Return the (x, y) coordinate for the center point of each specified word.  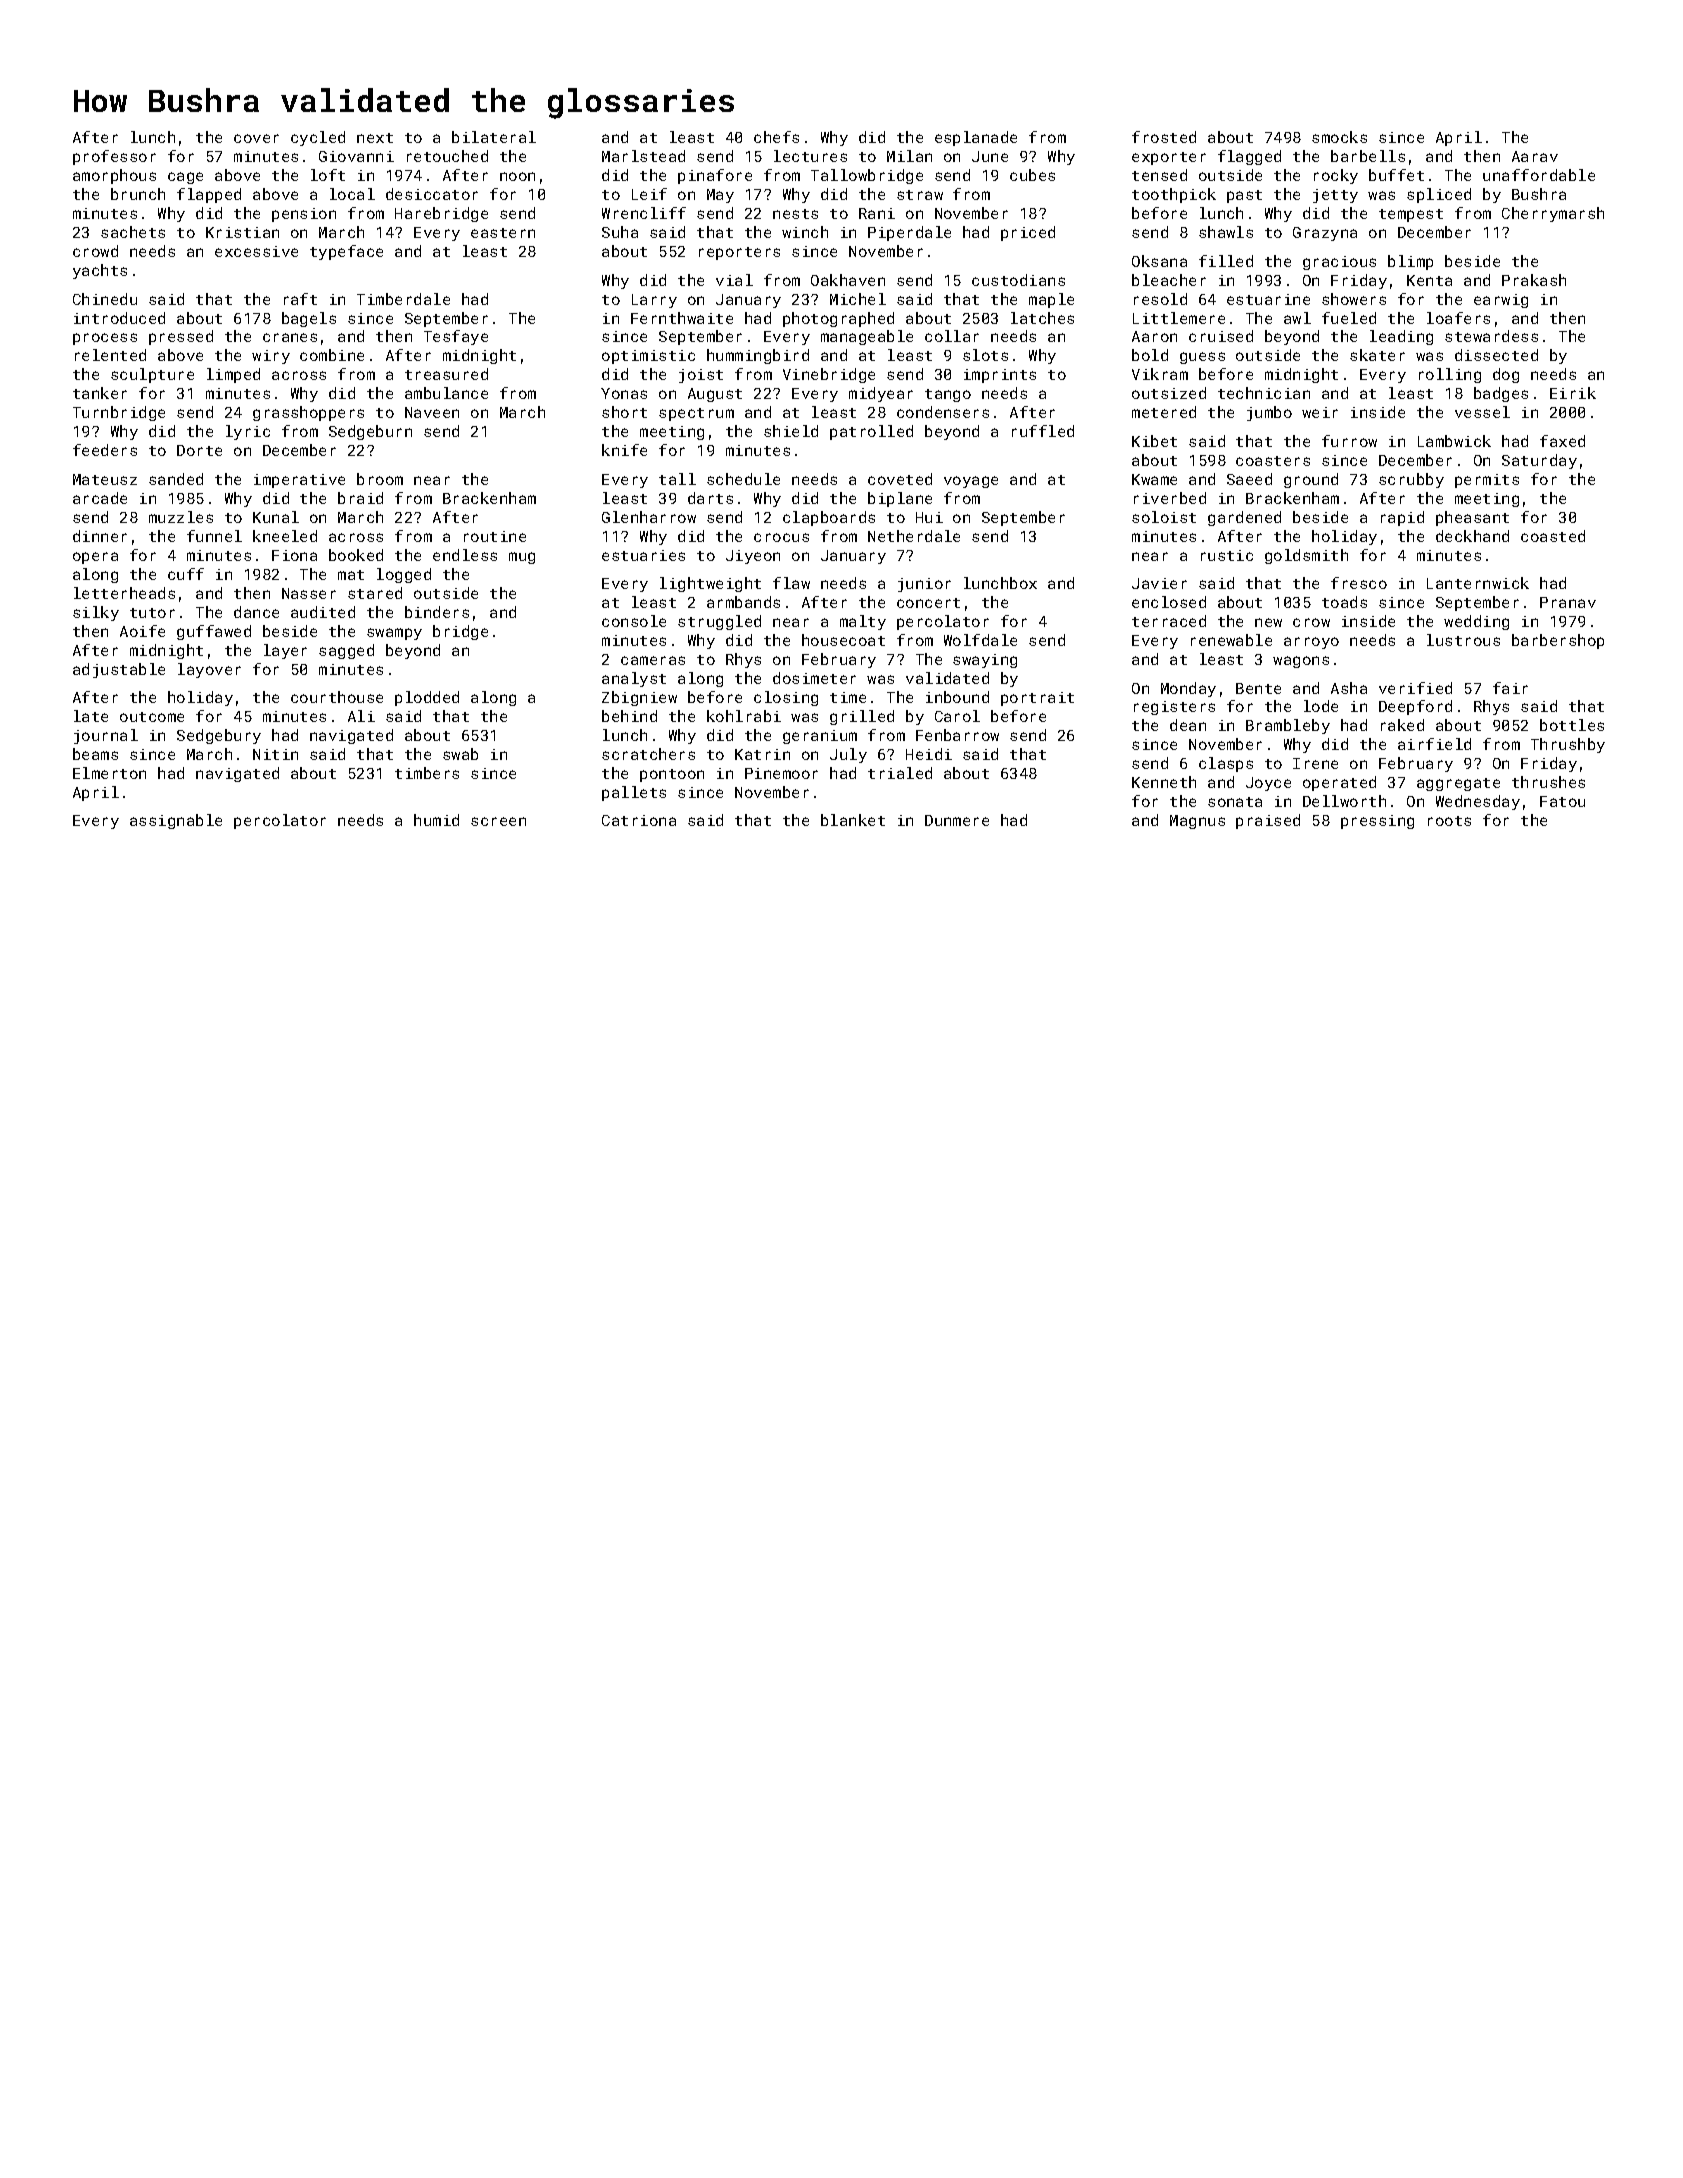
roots (1449, 821)
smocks (1339, 137)
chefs (776, 137)
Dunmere (957, 820)
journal (106, 736)
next (375, 138)
